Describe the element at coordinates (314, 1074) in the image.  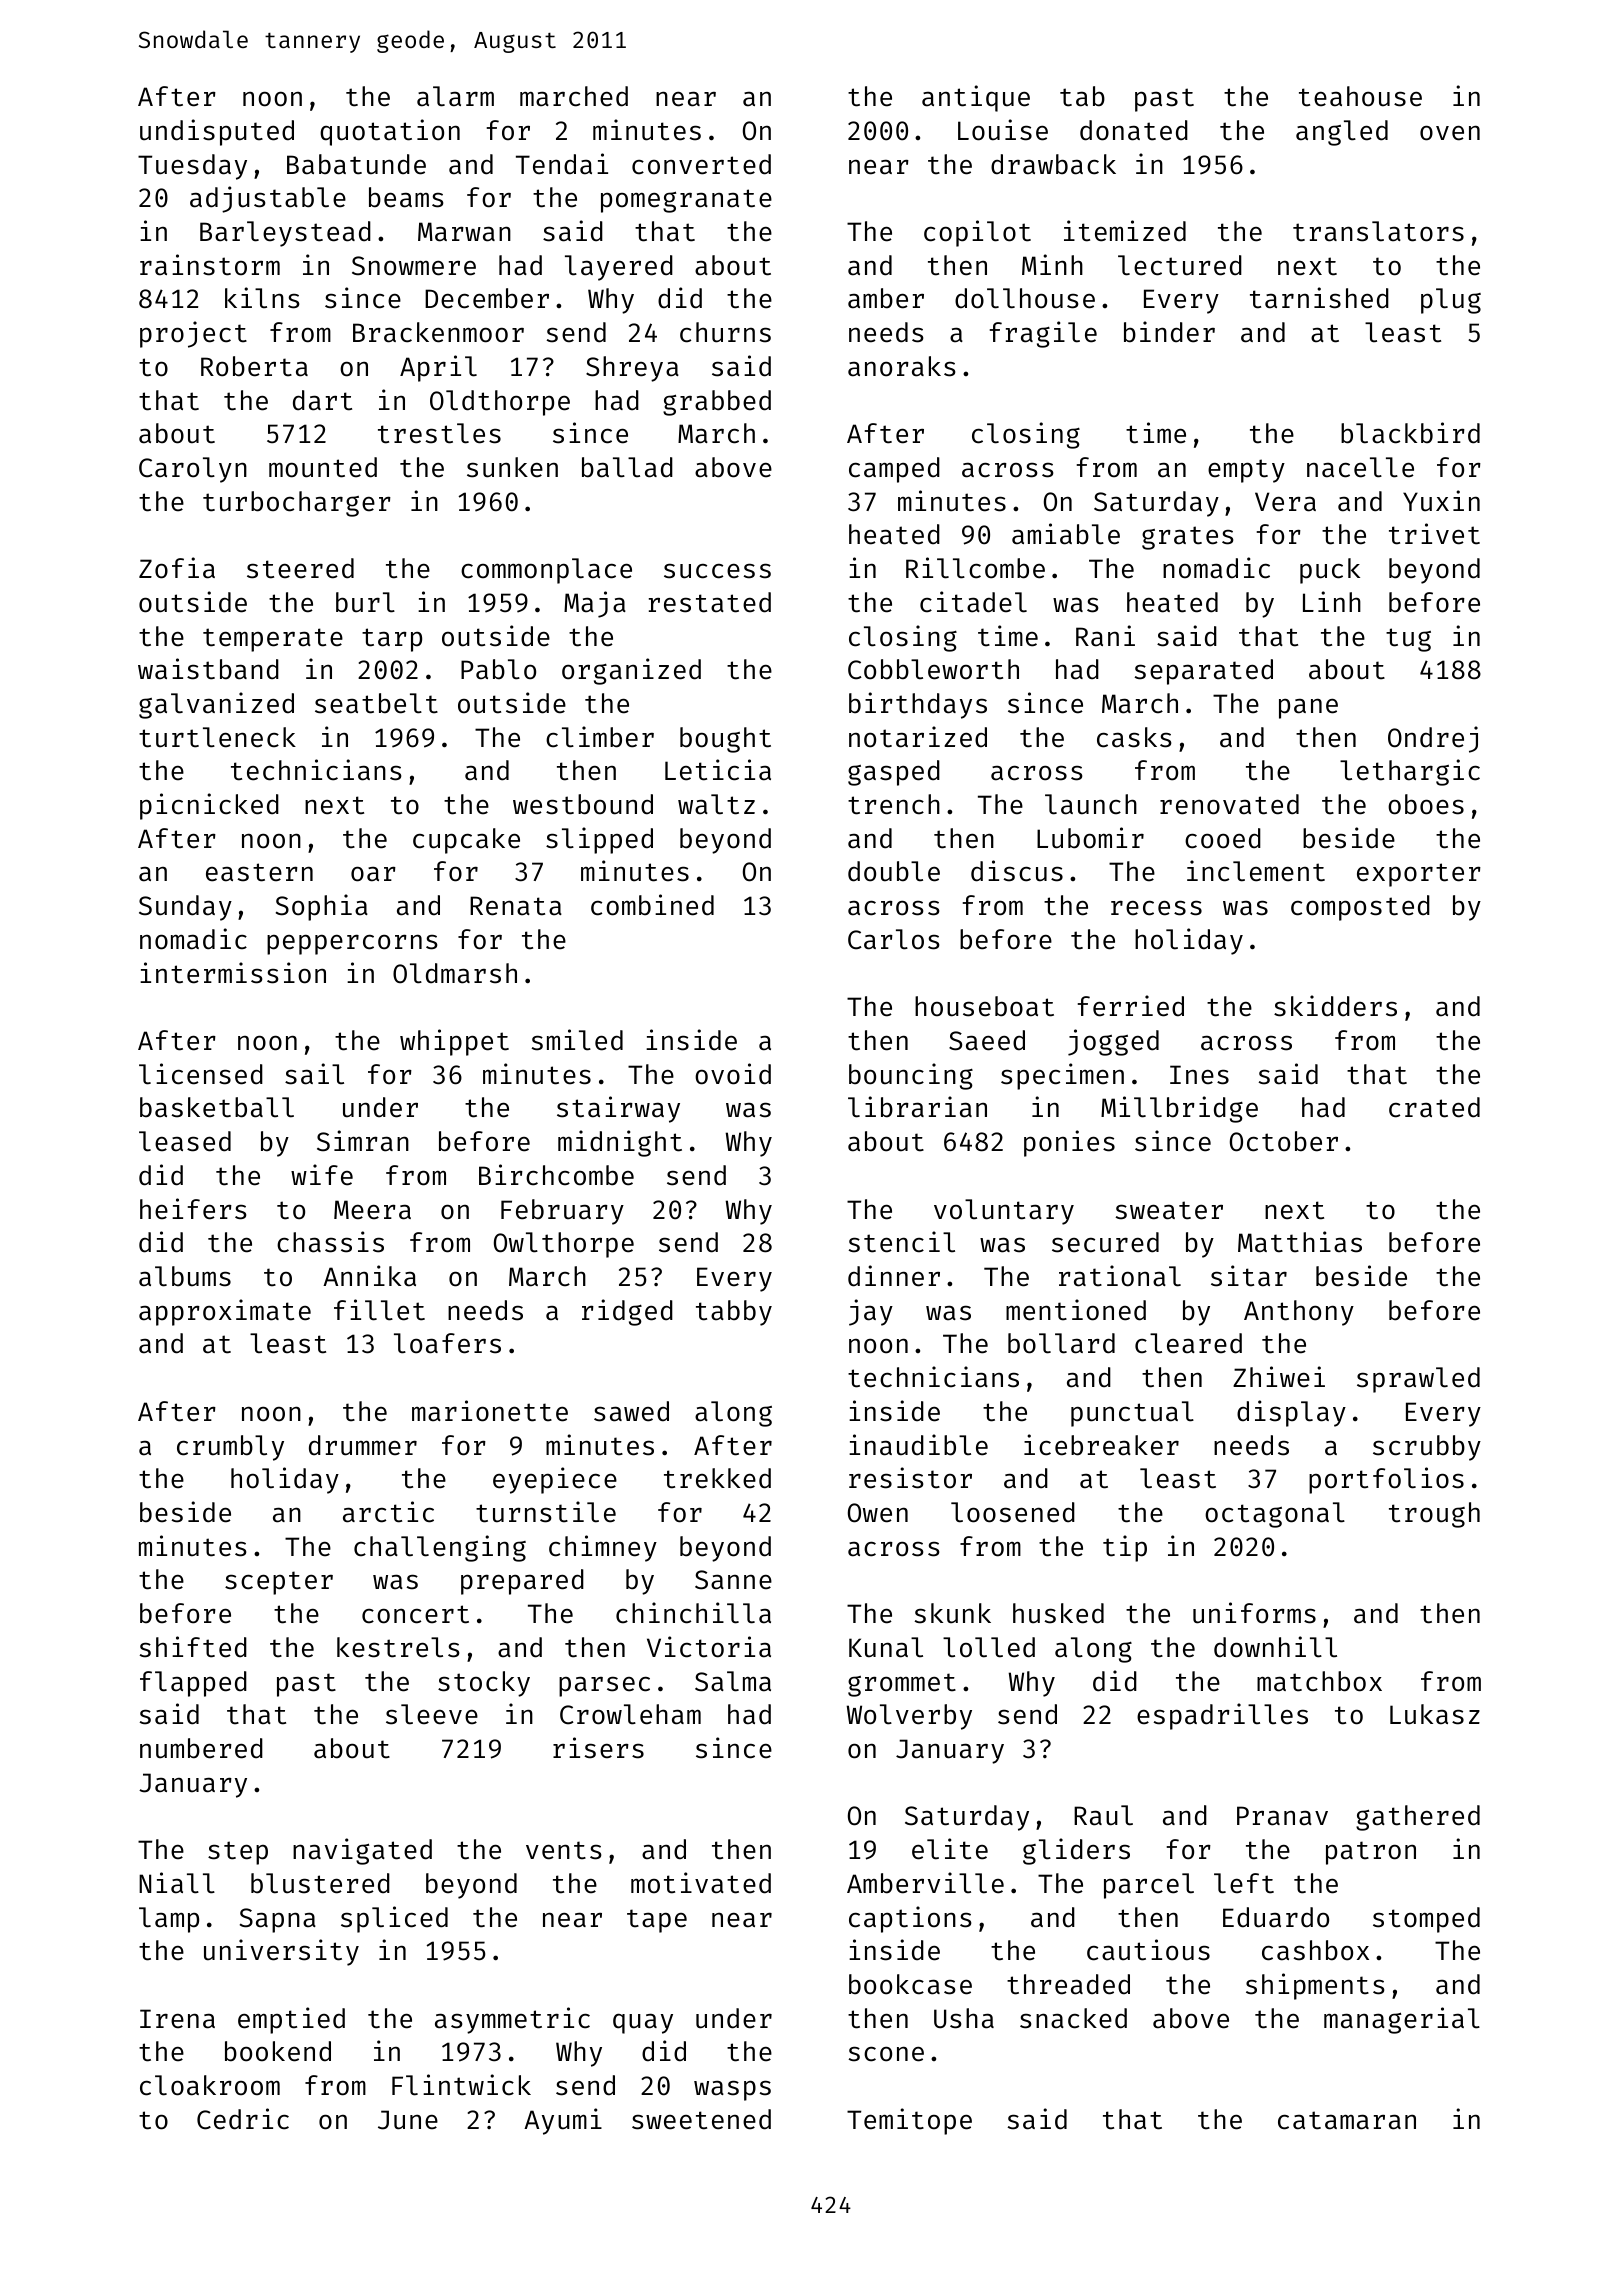
I see `sail` at that location.
